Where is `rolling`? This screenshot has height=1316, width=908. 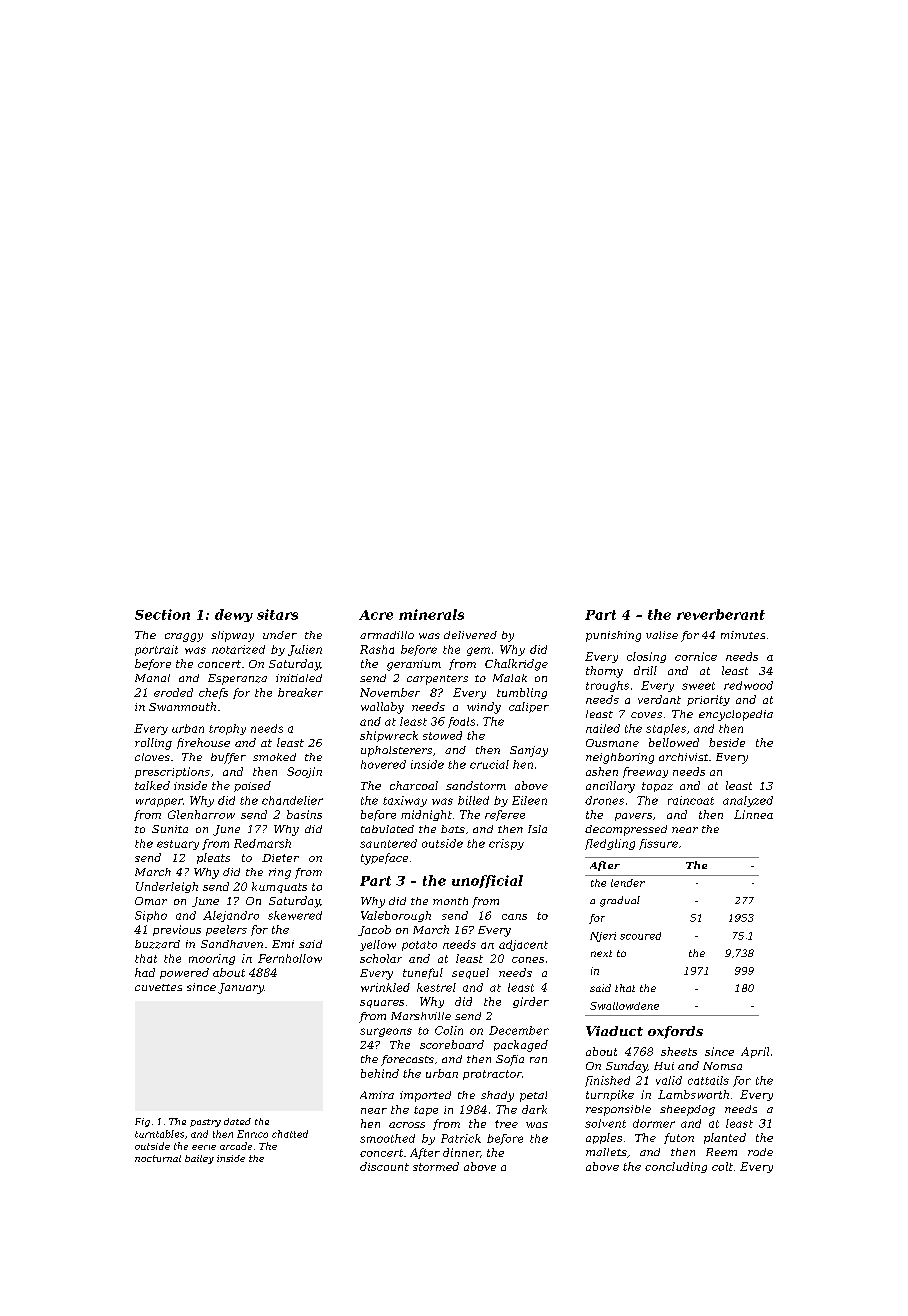 rolling is located at coordinates (153, 744).
